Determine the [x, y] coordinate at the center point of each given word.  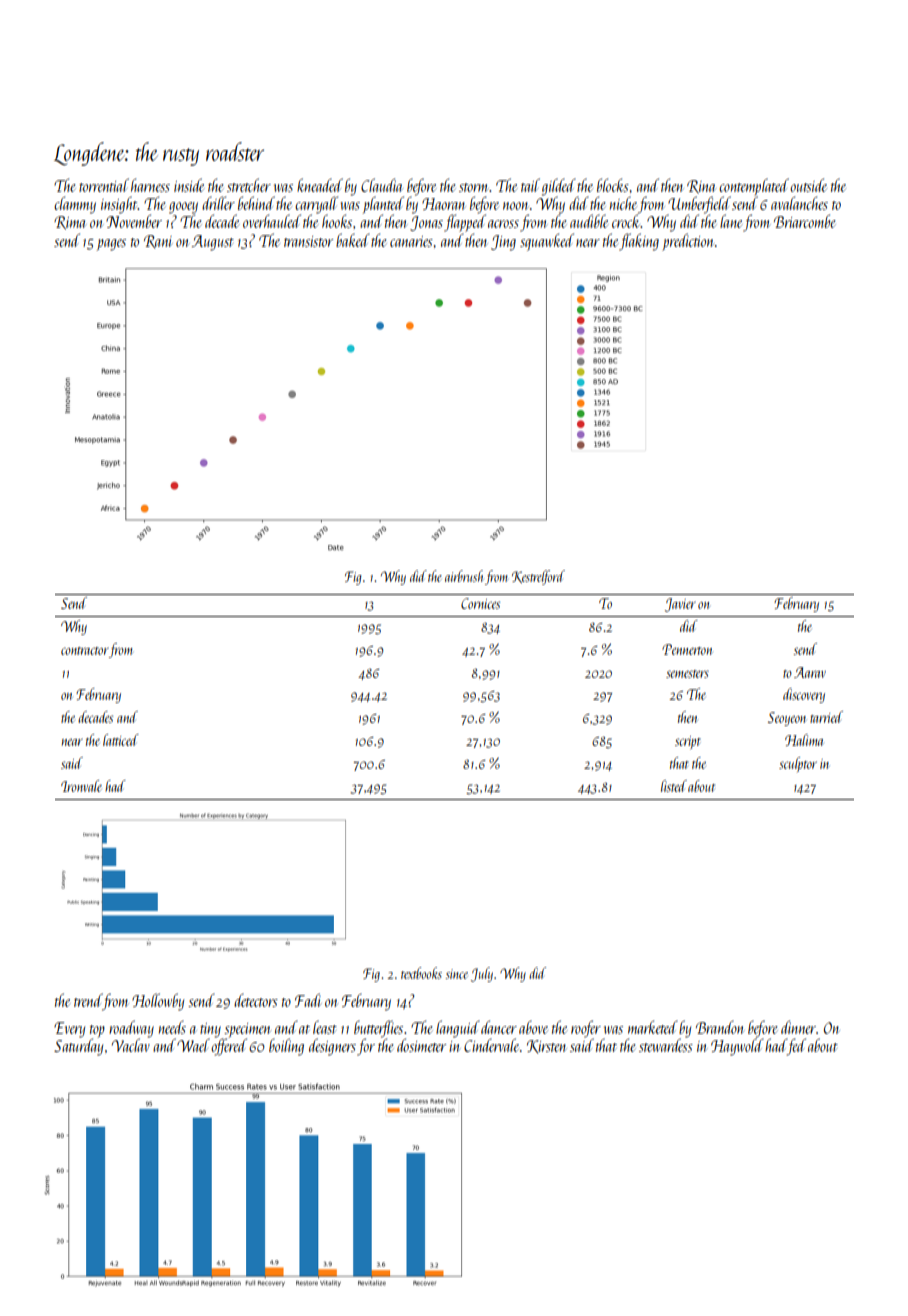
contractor [85, 651]
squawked [547, 242]
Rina [701, 187]
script [688, 742]
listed [674, 786]
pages [111, 245]
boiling [286, 1047]
